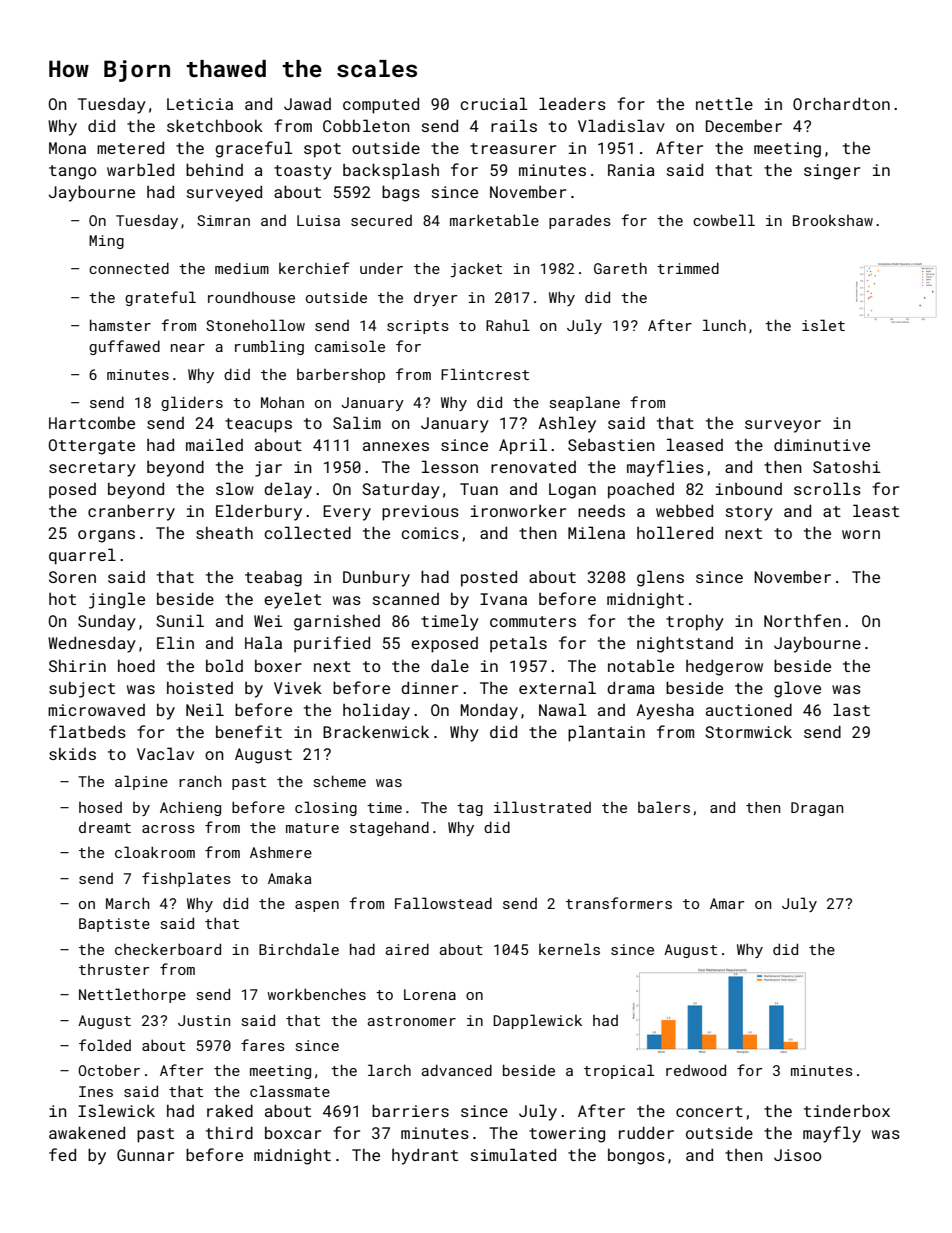 The height and width of the screenshot is (1233, 952). Describe the element at coordinates (307, 104) in the screenshot. I see `Jawad` at that location.
